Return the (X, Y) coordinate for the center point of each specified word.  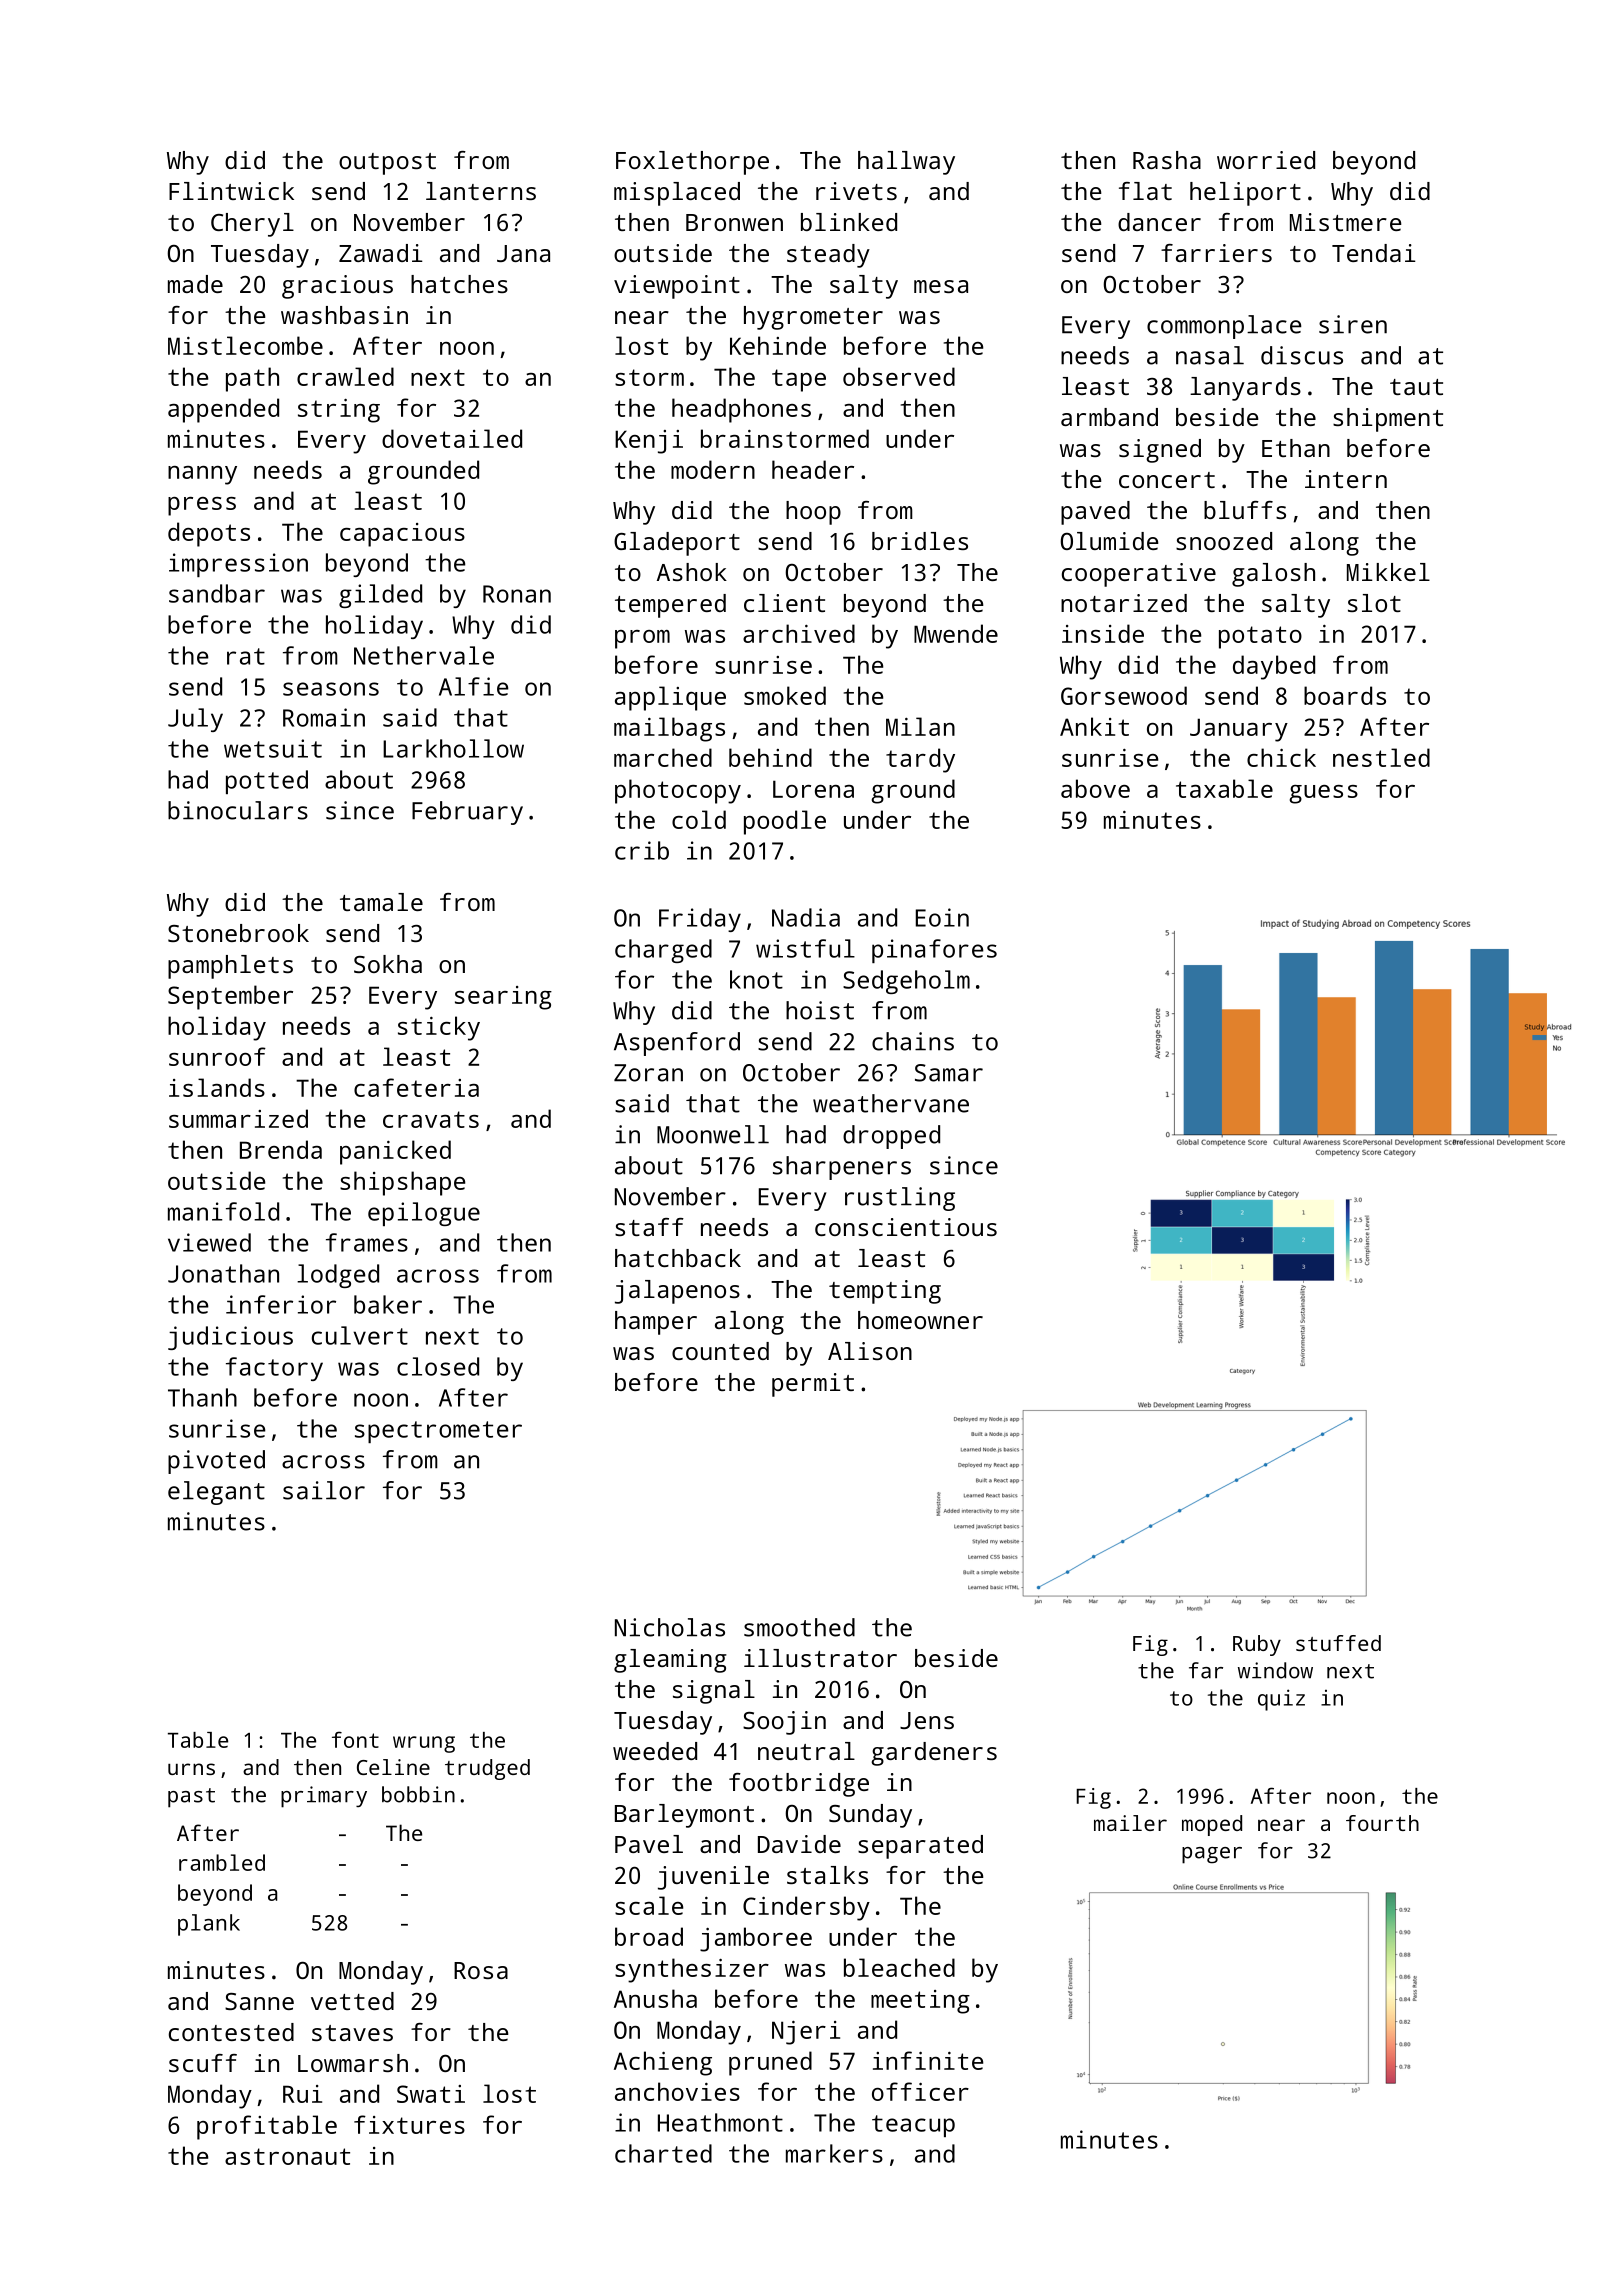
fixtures (409, 2124)
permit (813, 1385)
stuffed (1338, 1643)
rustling (900, 1199)
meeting (920, 2002)
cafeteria (416, 1087)
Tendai (1374, 253)
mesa (941, 286)
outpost (387, 164)
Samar (949, 1073)
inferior (281, 1304)
